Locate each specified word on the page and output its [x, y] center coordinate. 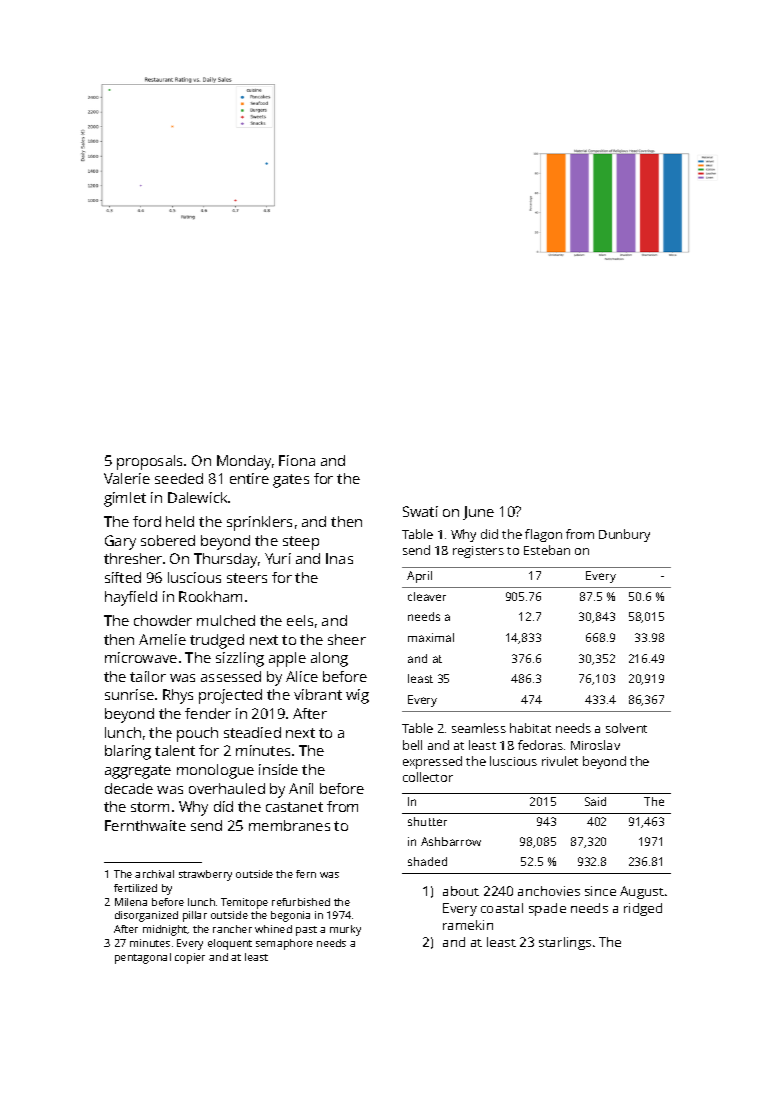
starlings [565, 943]
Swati [420, 511]
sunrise [129, 694]
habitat [530, 728]
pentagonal [143, 958]
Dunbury [624, 535]
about [461, 891]
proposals [149, 462]
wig [357, 696]
